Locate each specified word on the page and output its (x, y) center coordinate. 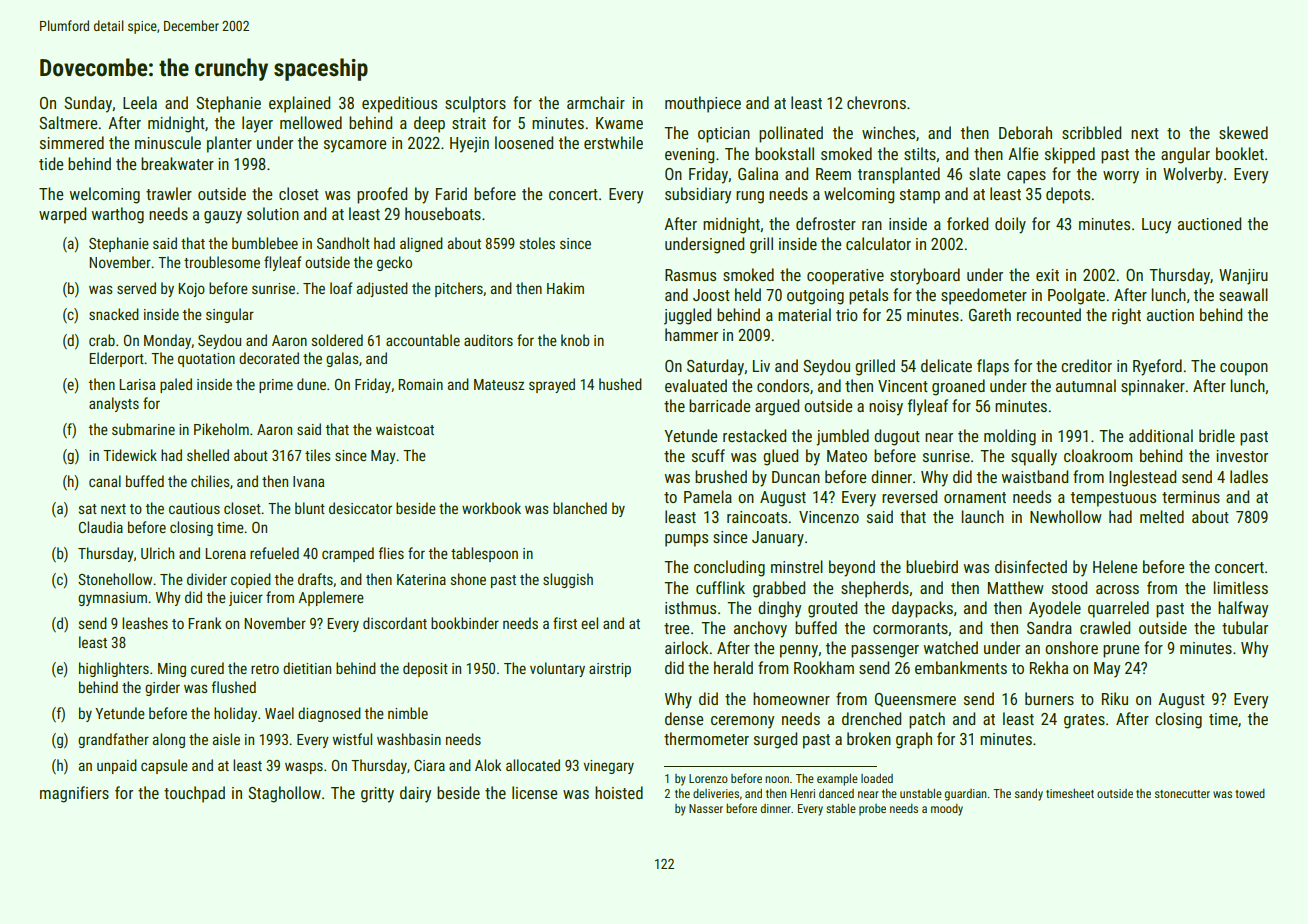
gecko (394, 263)
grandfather (113, 740)
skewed (1243, 132)
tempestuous (1113, 499)
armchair (596, 102)
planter (229, 144)
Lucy (1156, 226)
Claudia (101, 527)
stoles (537, 243)
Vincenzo (829, 517)
